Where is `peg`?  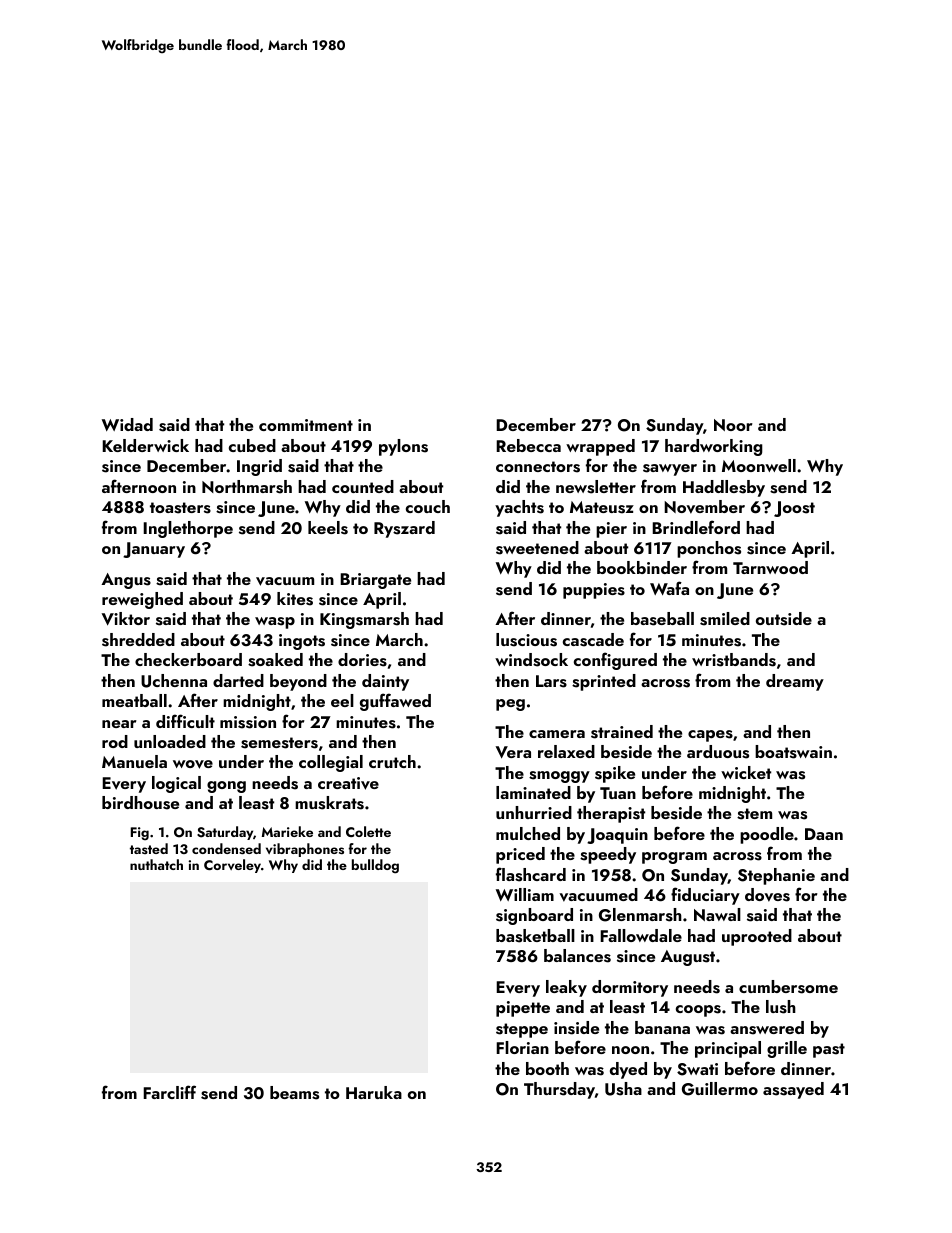 peg is located at coordinates (510, 705).
